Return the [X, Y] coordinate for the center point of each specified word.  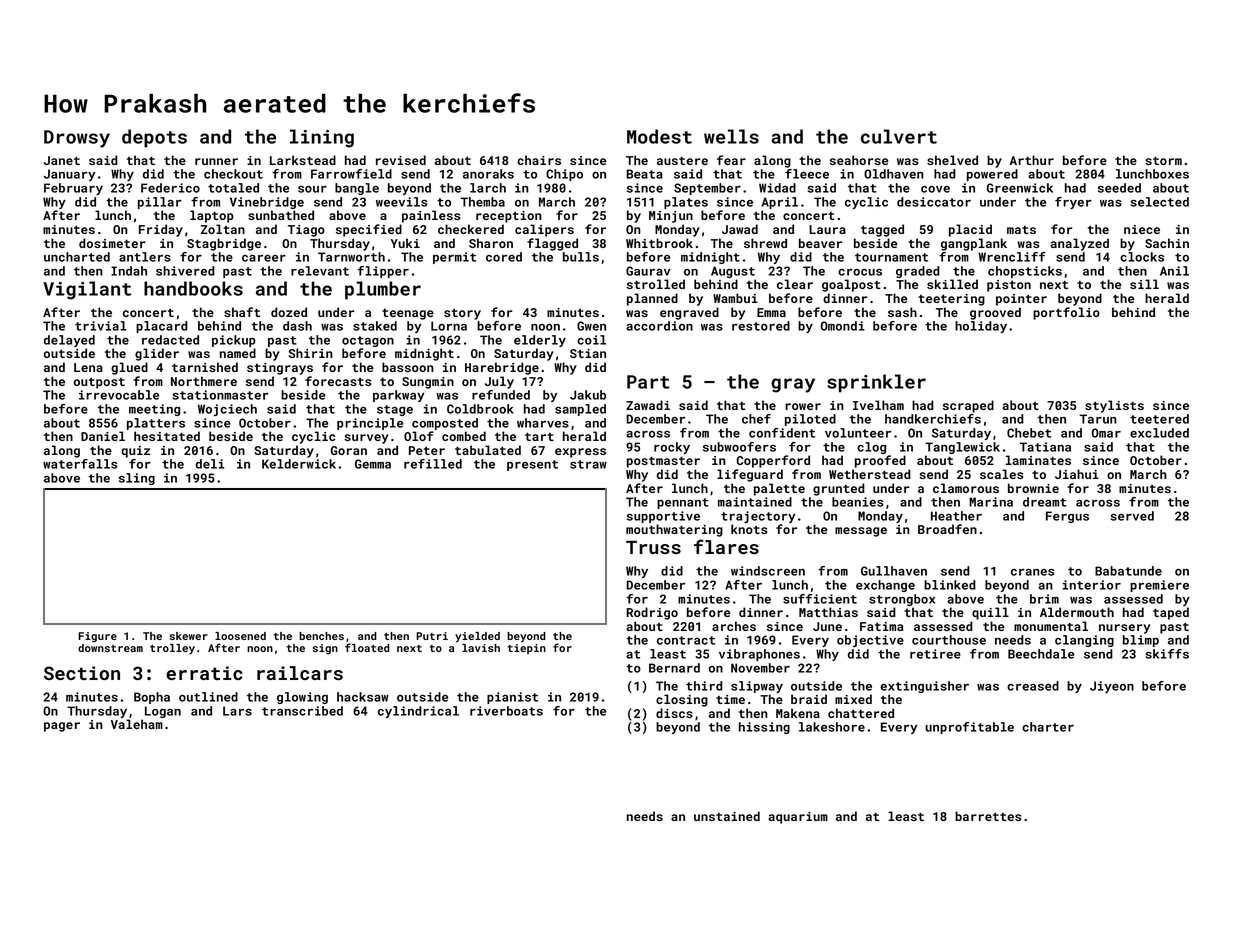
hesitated [167, 436]
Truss [653, 547]
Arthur [1032, 160]
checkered [471, 229]
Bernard [674, 668]
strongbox [902, 600]
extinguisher [924, 687]
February [73, 189]
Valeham [137, 724]
